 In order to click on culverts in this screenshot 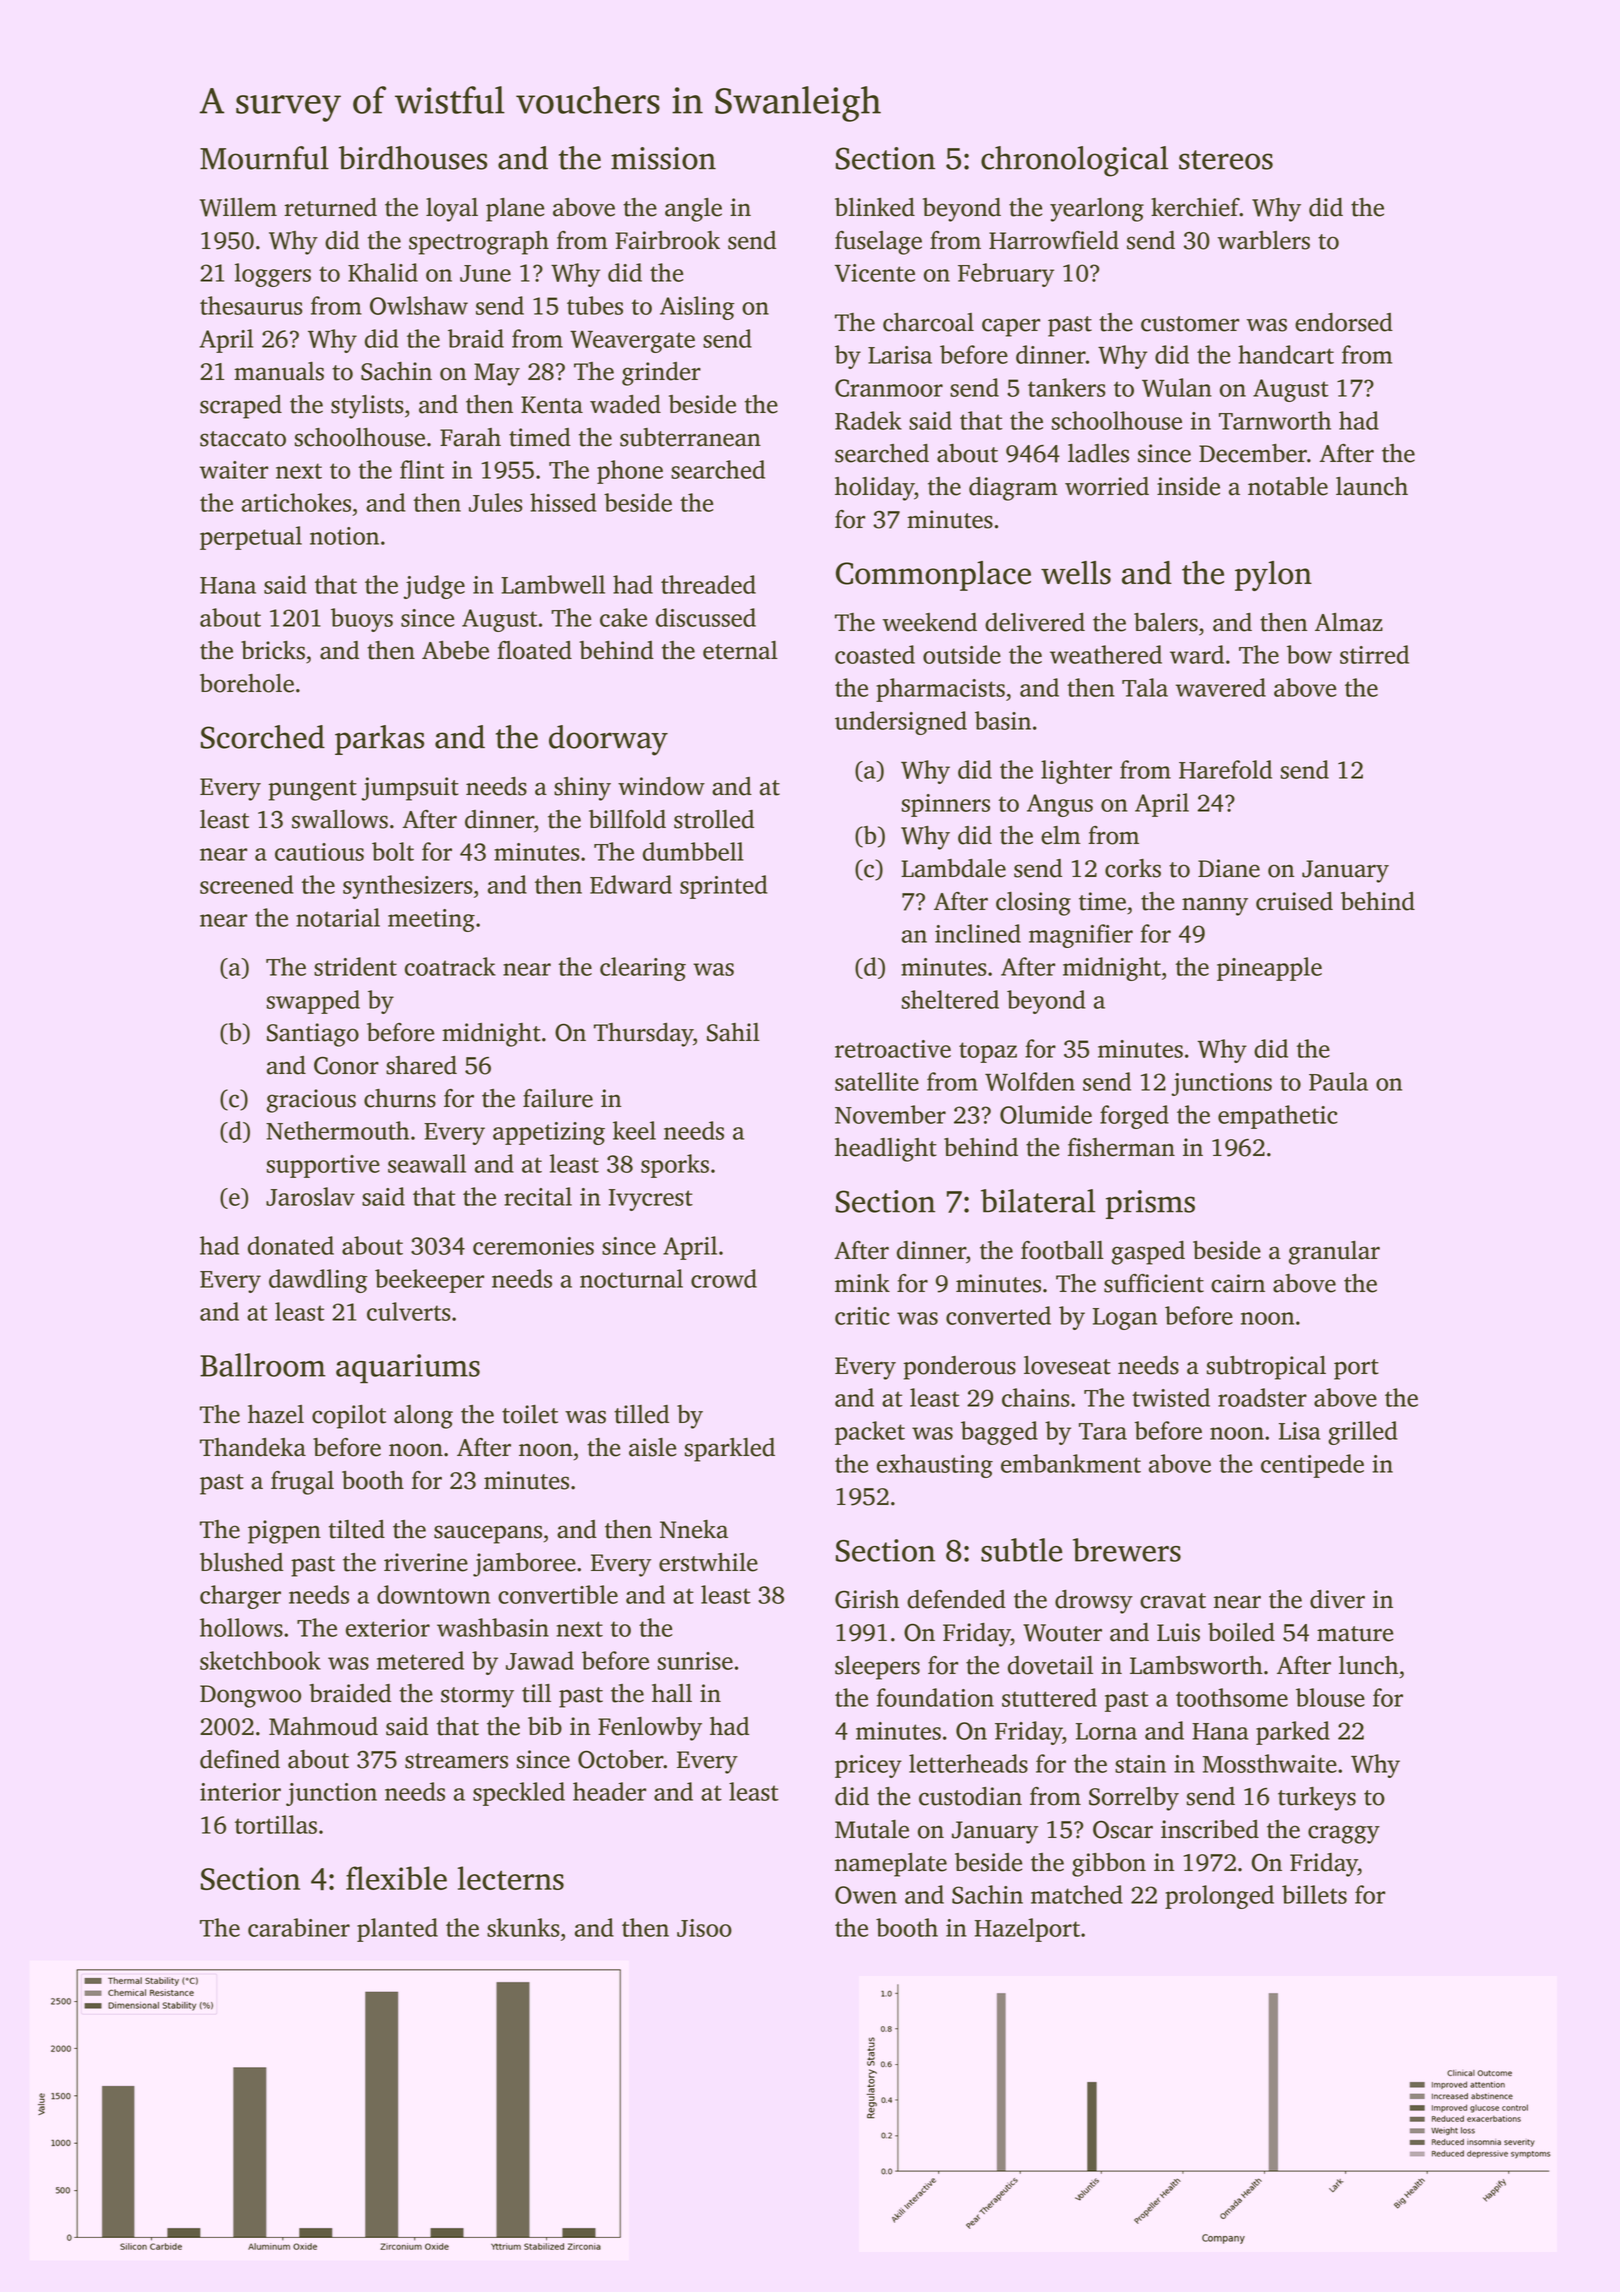, I will do `click(408, 1311)`.
